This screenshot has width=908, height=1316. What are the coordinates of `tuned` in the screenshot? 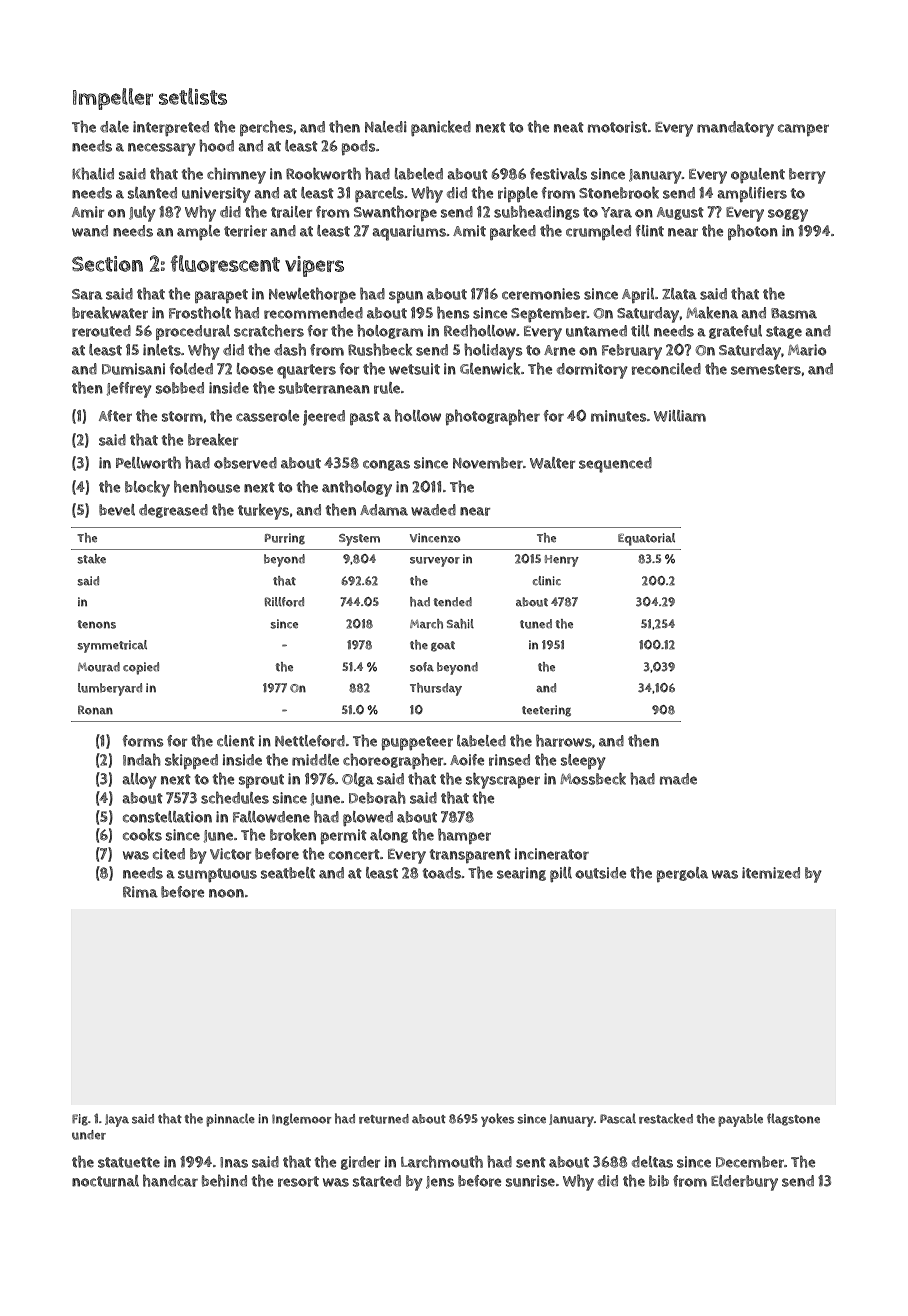 It's located at (536, 624).
